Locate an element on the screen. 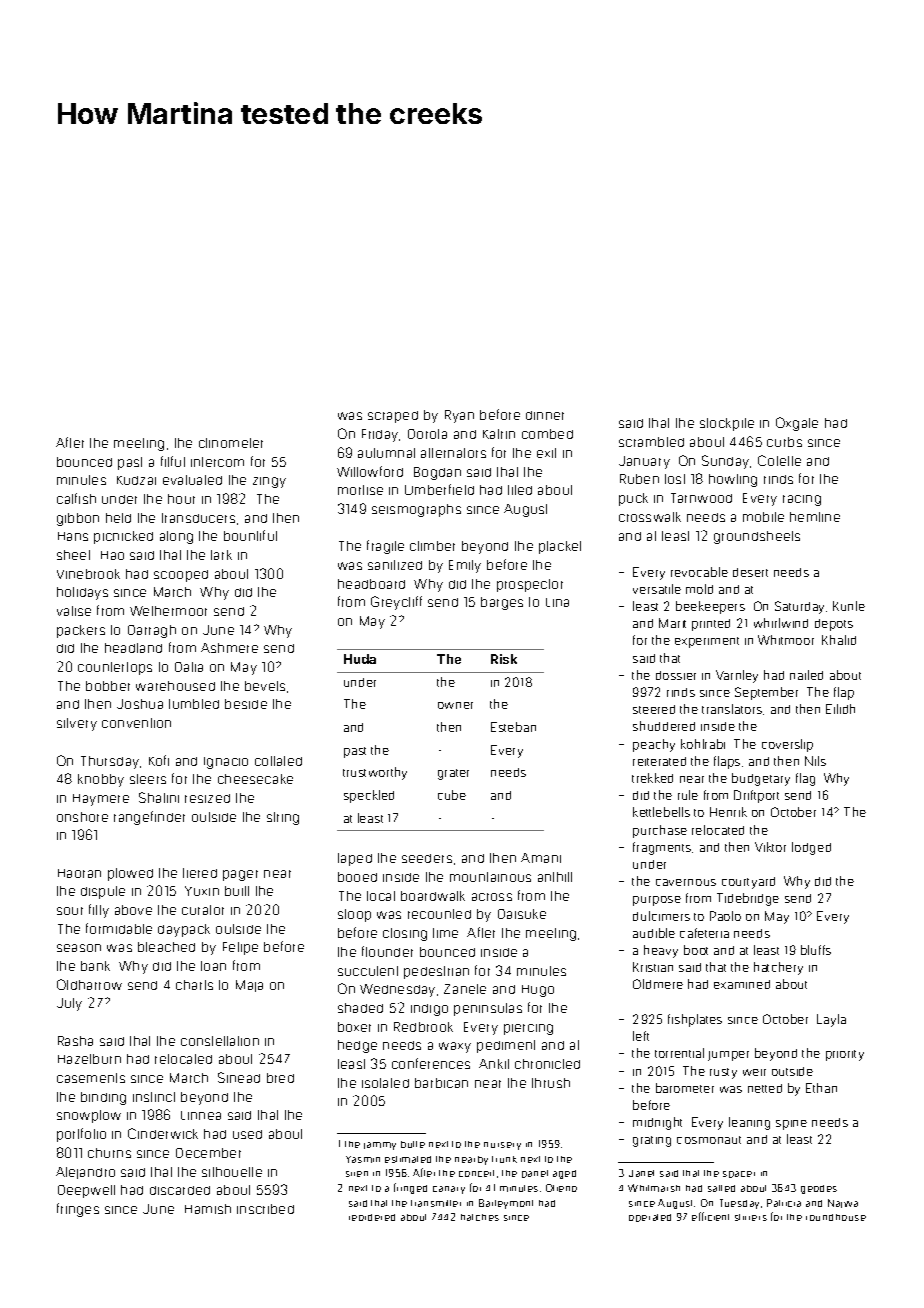 This screenshot has width=924, height=1308. September is located at coordinates (766, 693).
